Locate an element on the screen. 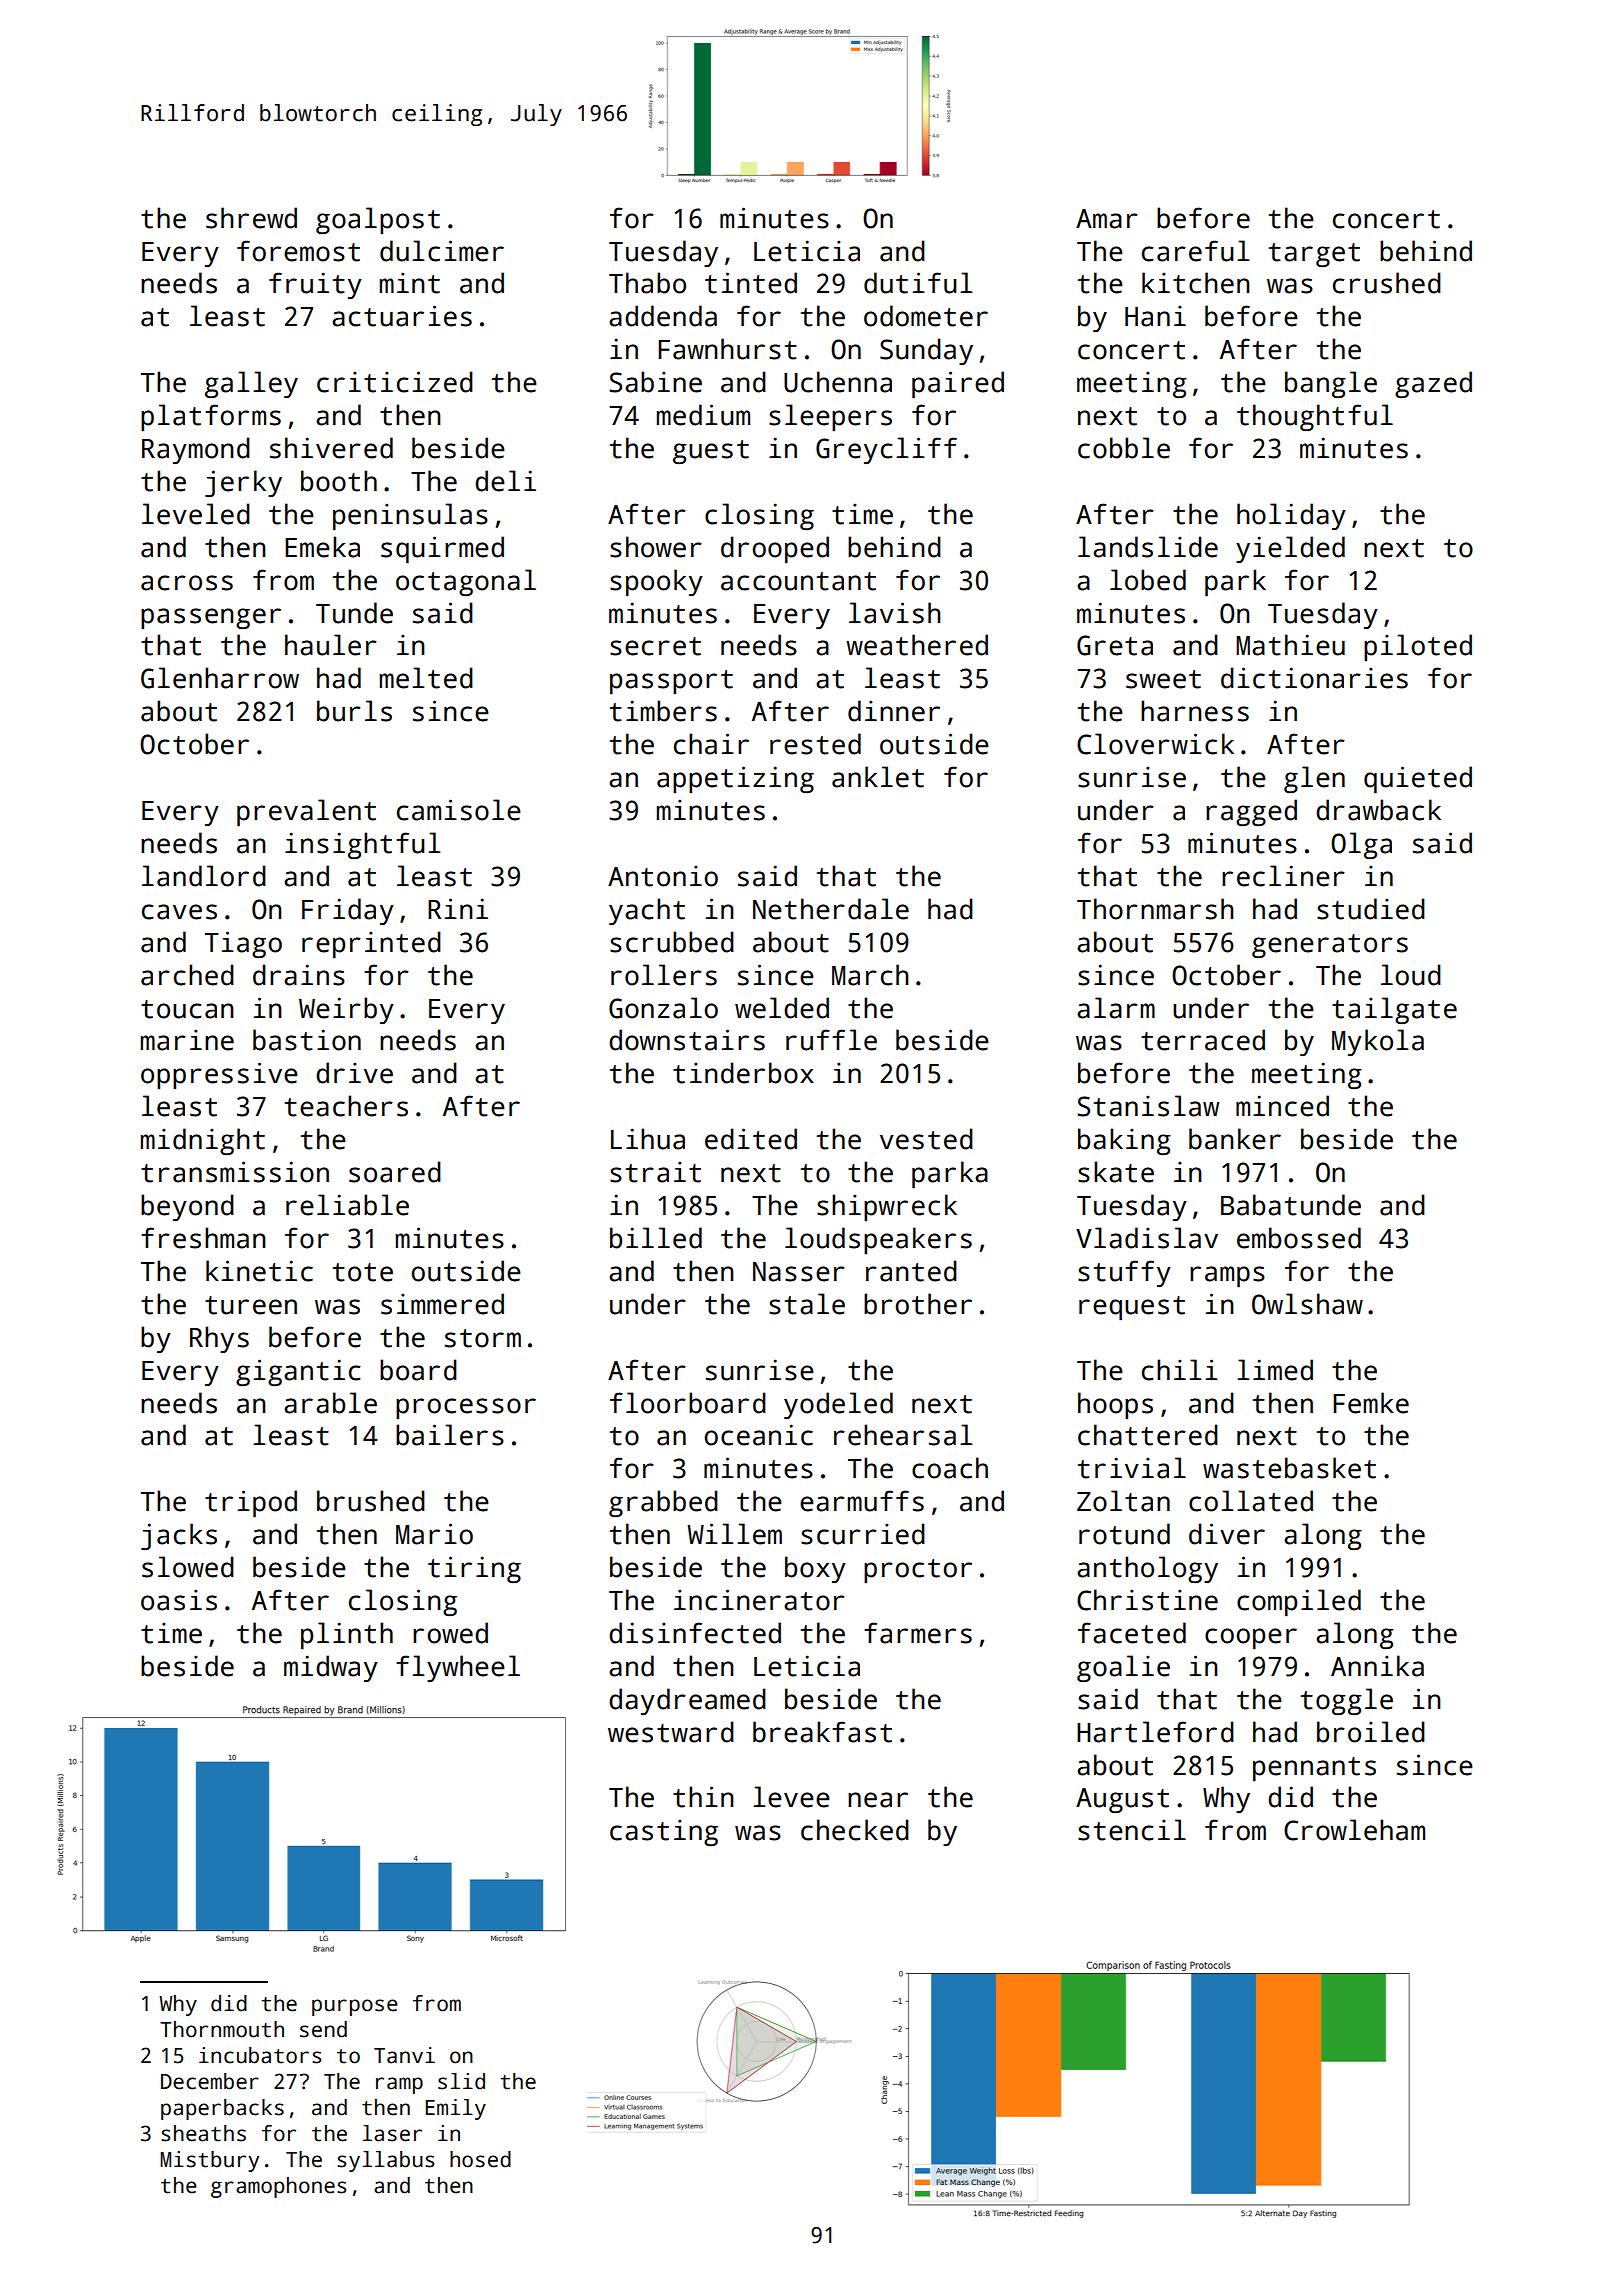  stencil is located at coordinates (1132, 1830).
